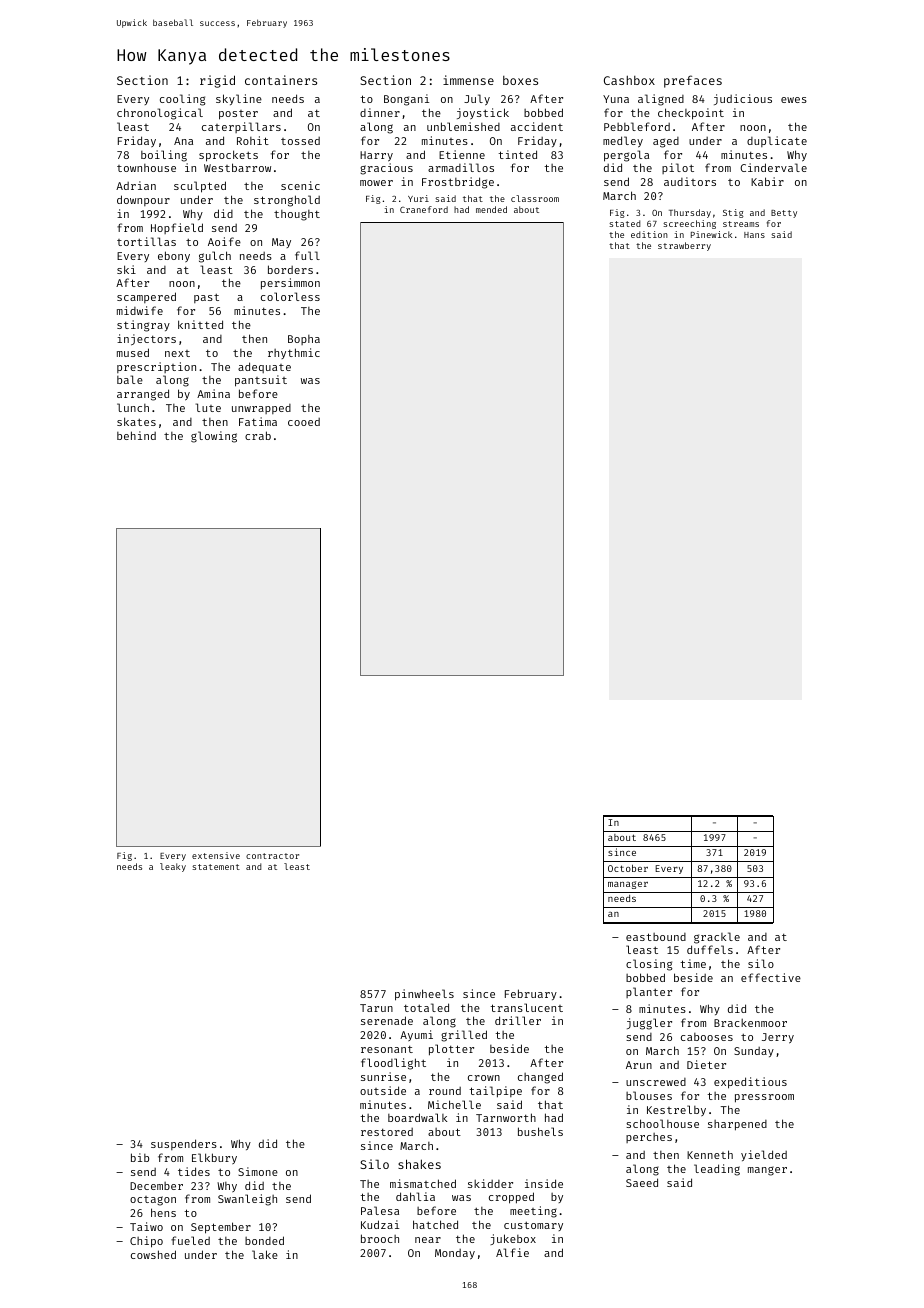 The height and width of the screenshot is (1308, 924). What do you see at coordinates (424, 995) in the screenshot?
I see `pinwheels` at bounding box center [424, 995].
